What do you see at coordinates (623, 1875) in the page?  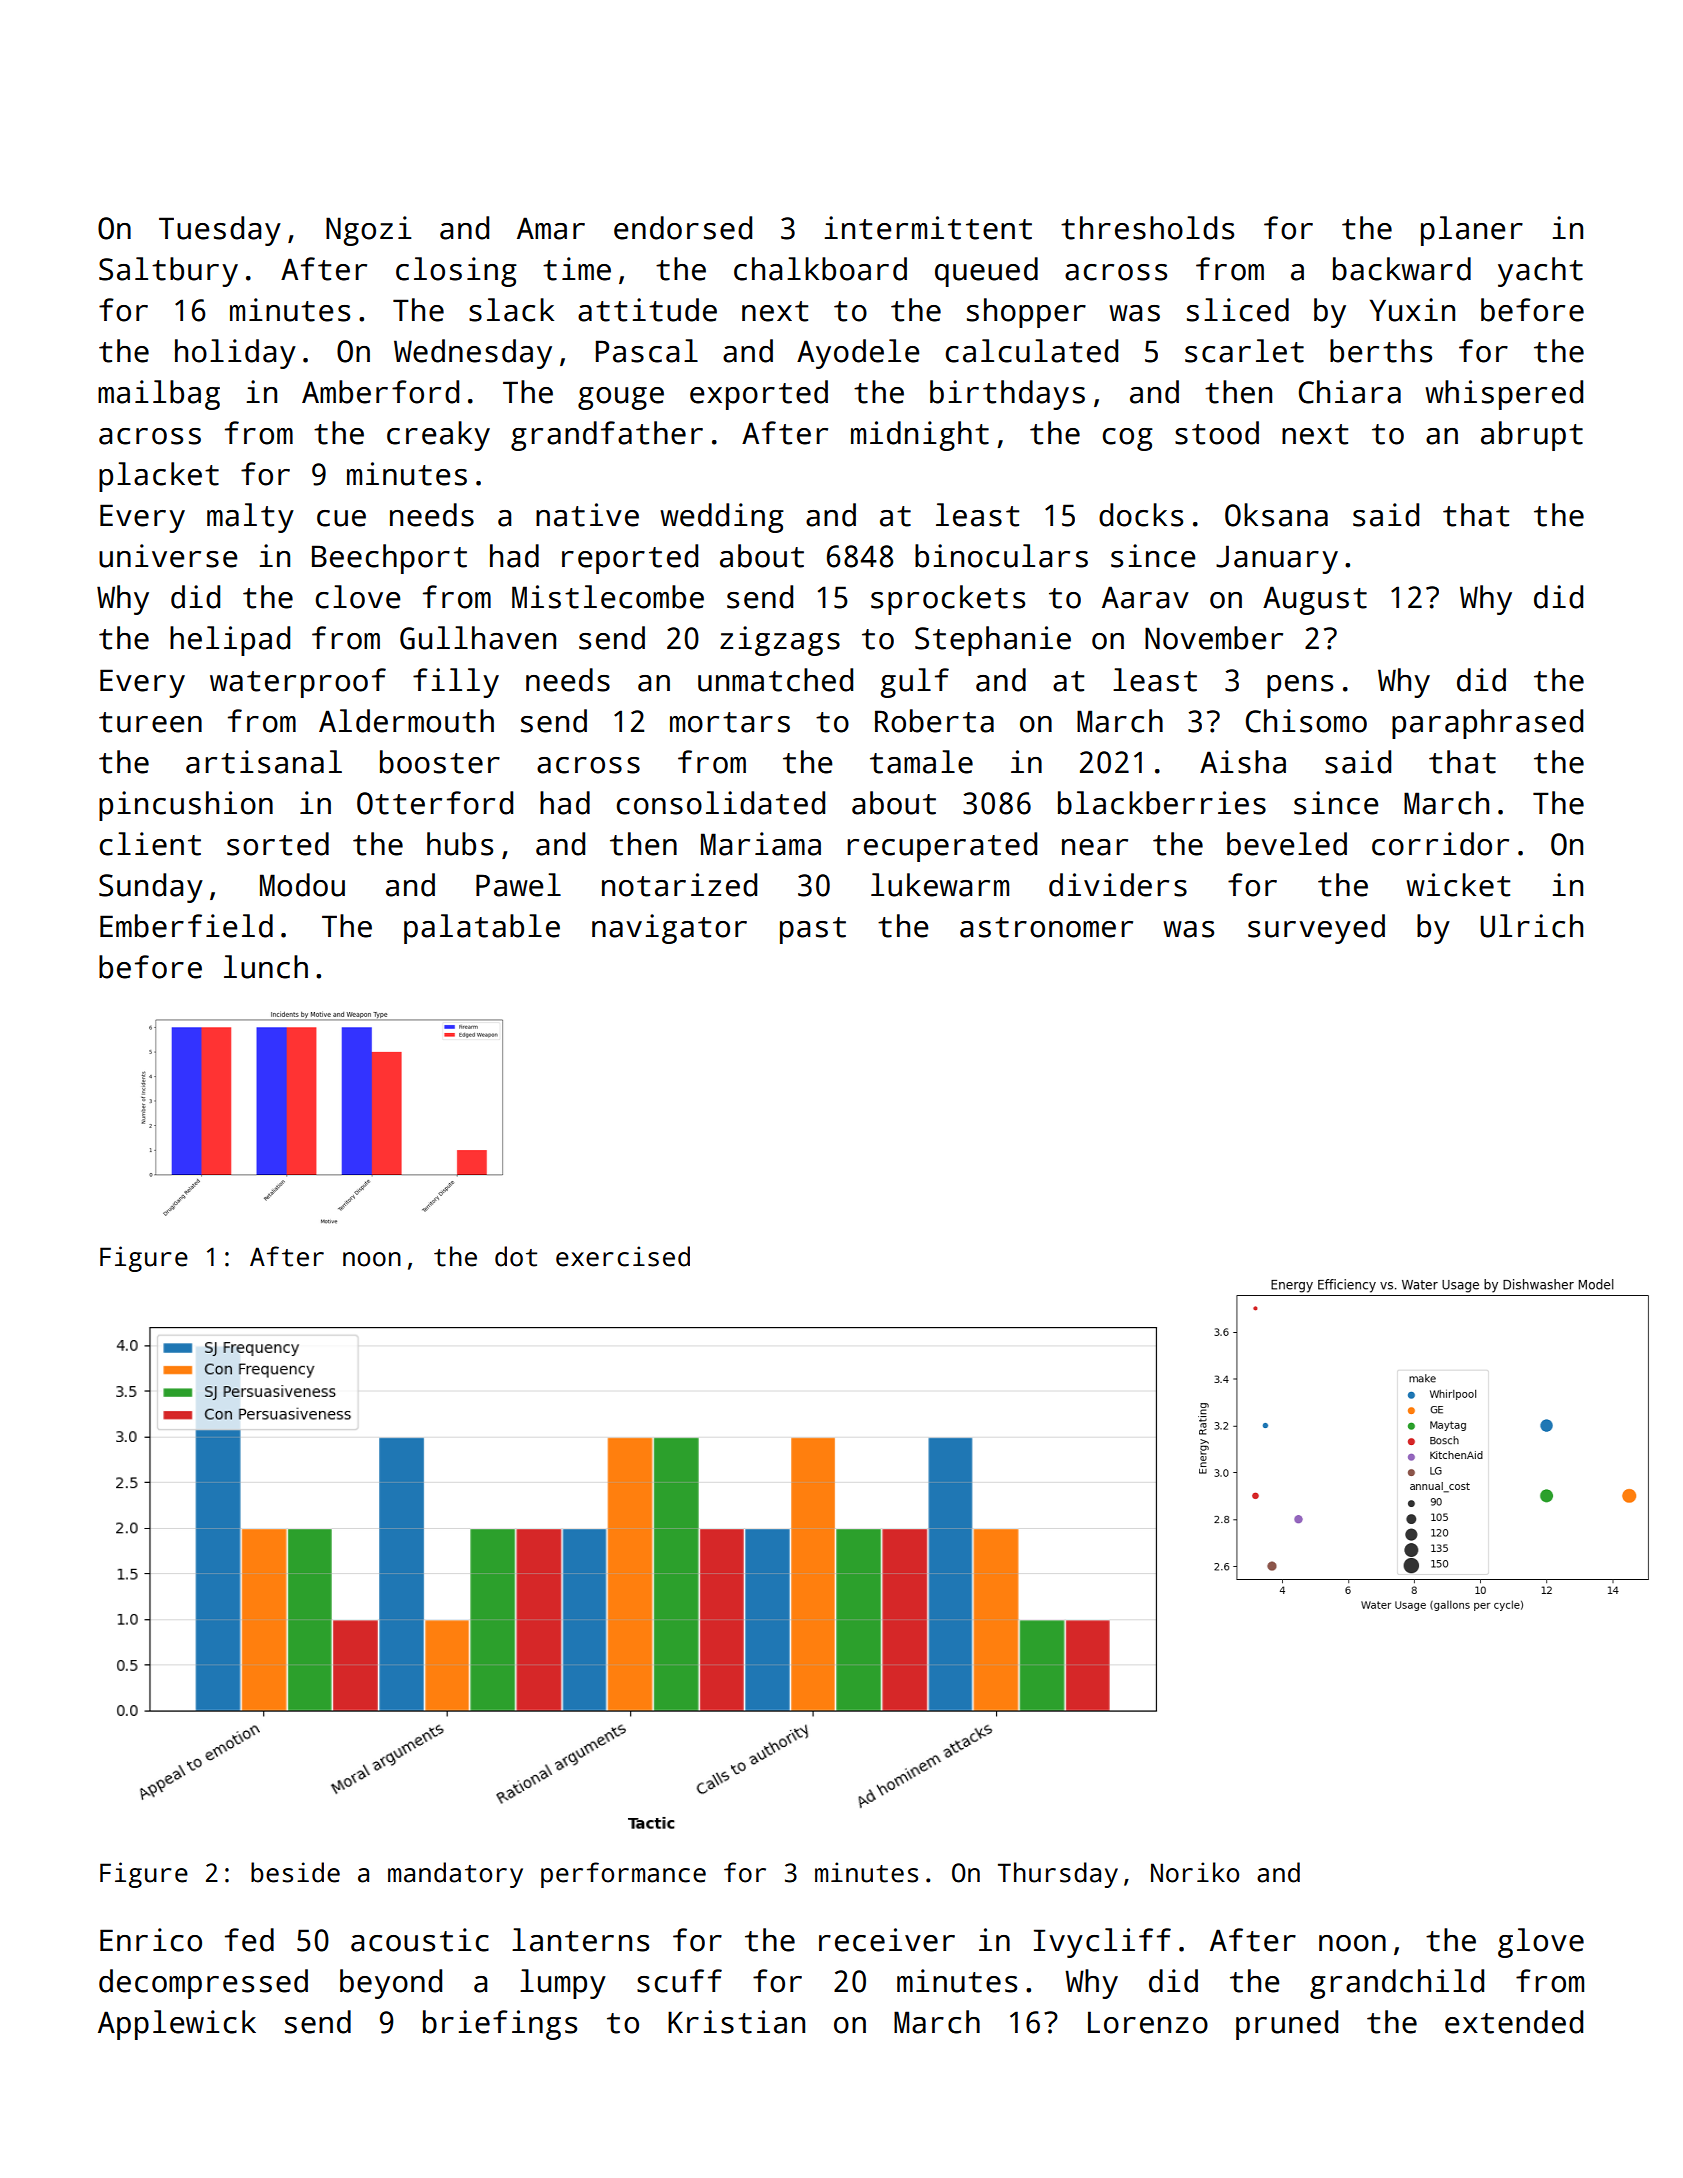 I see `performance` at bounding box center [623, 1875].
